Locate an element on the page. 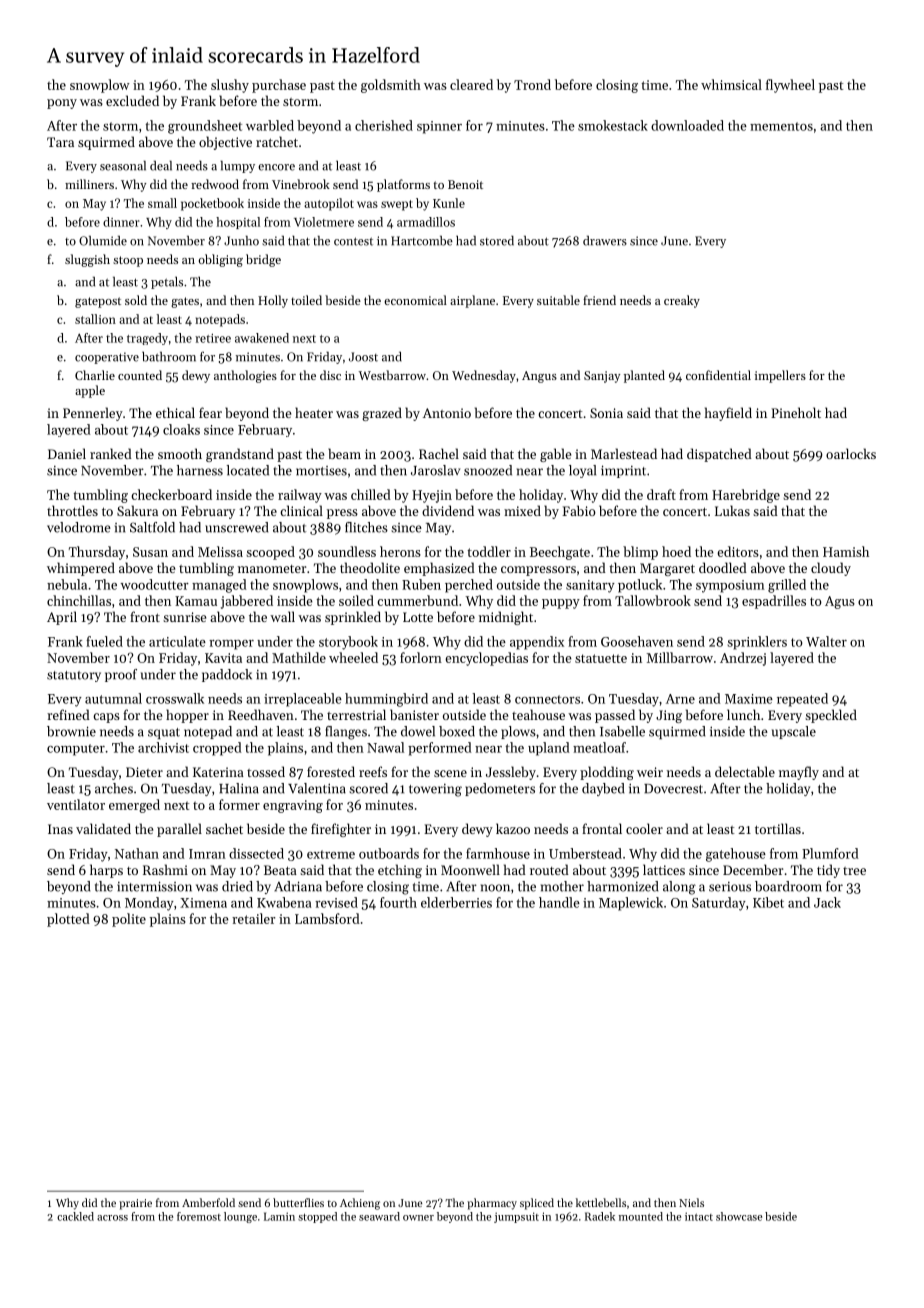 The image size is (924, 1308). stopped is located at coordinates (317, 1217).
